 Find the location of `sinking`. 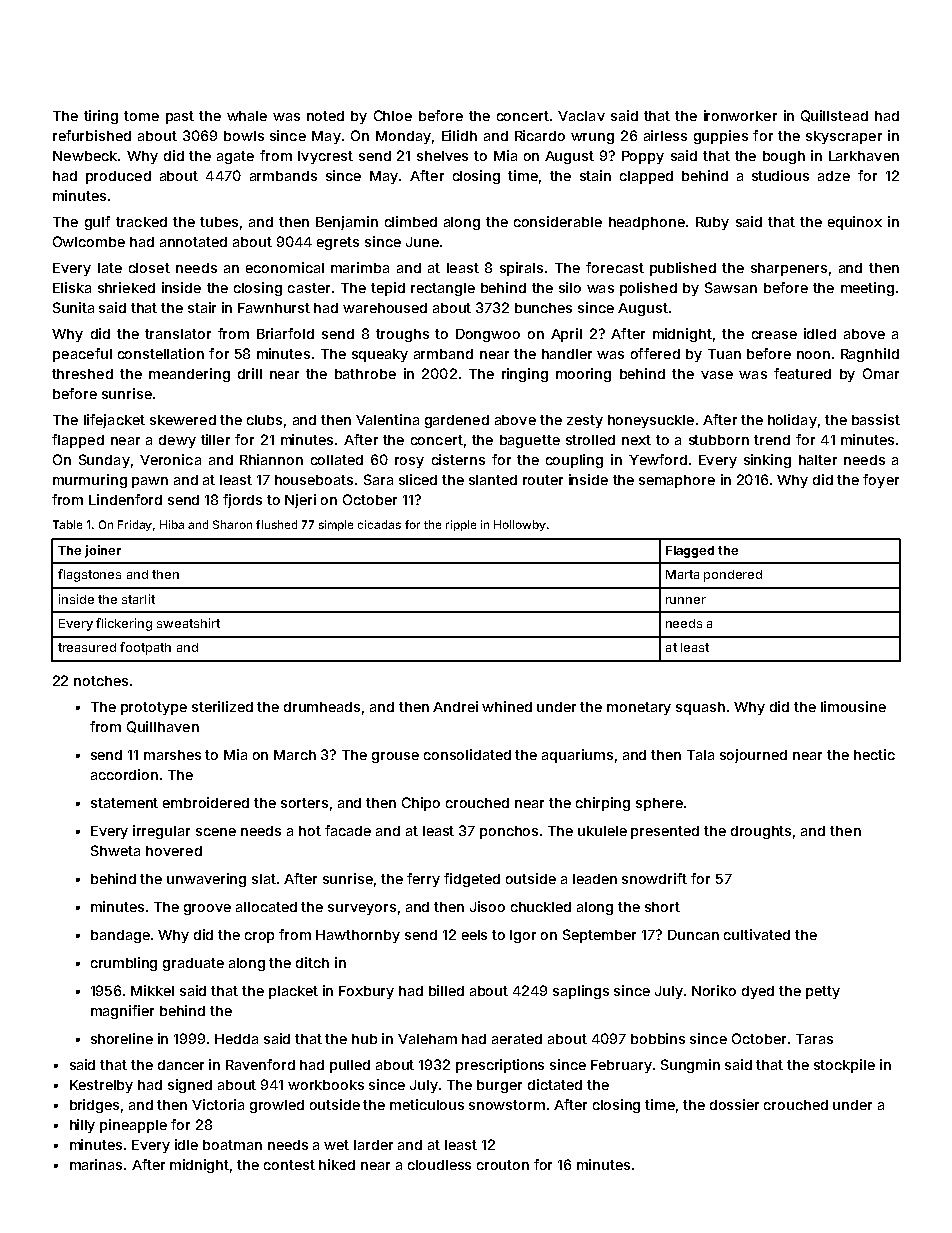

sinking is located at coordinates (767, 461).
